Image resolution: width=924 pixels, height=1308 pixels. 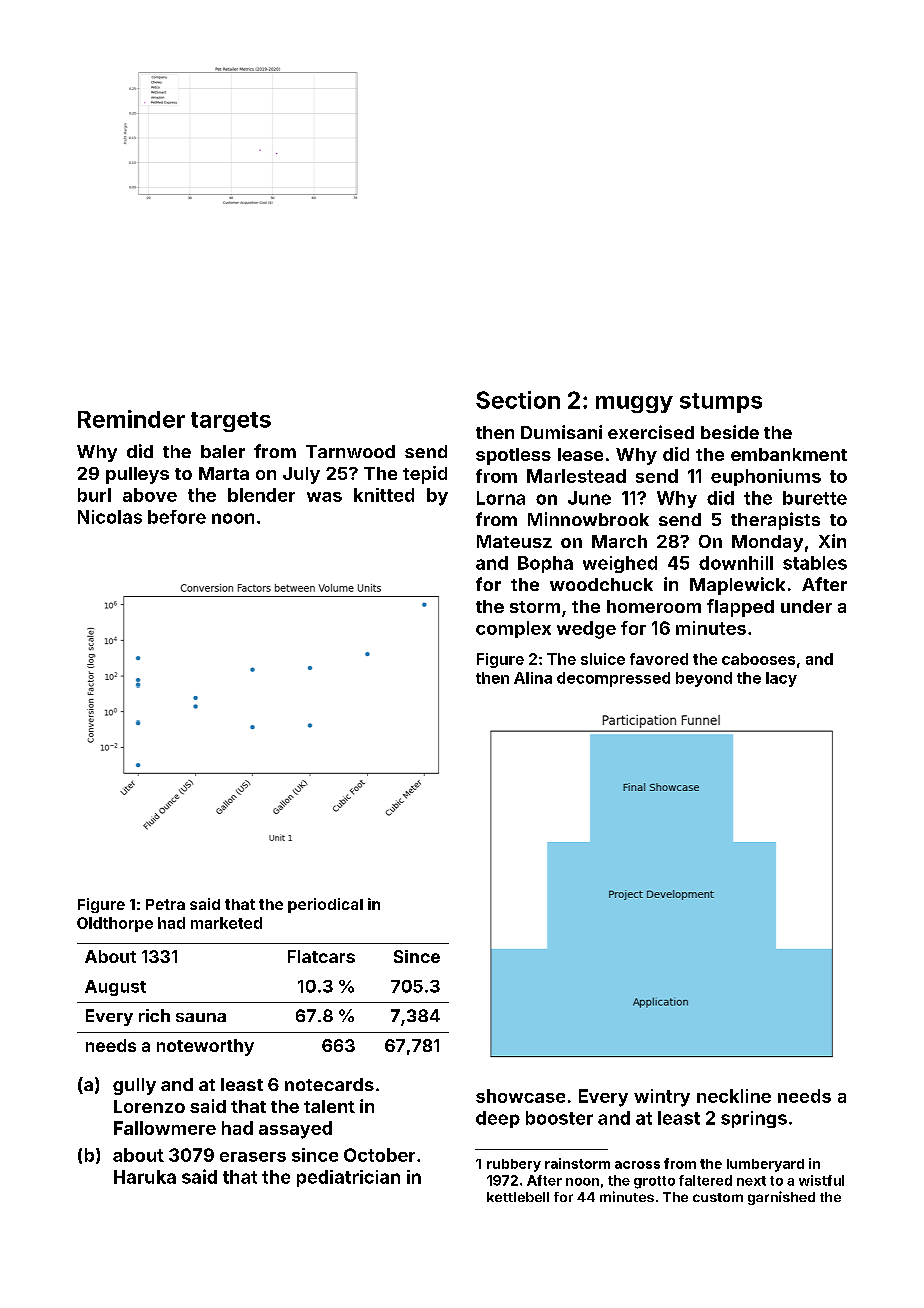 I want to click on Alina, so click(x=533, y=678).
